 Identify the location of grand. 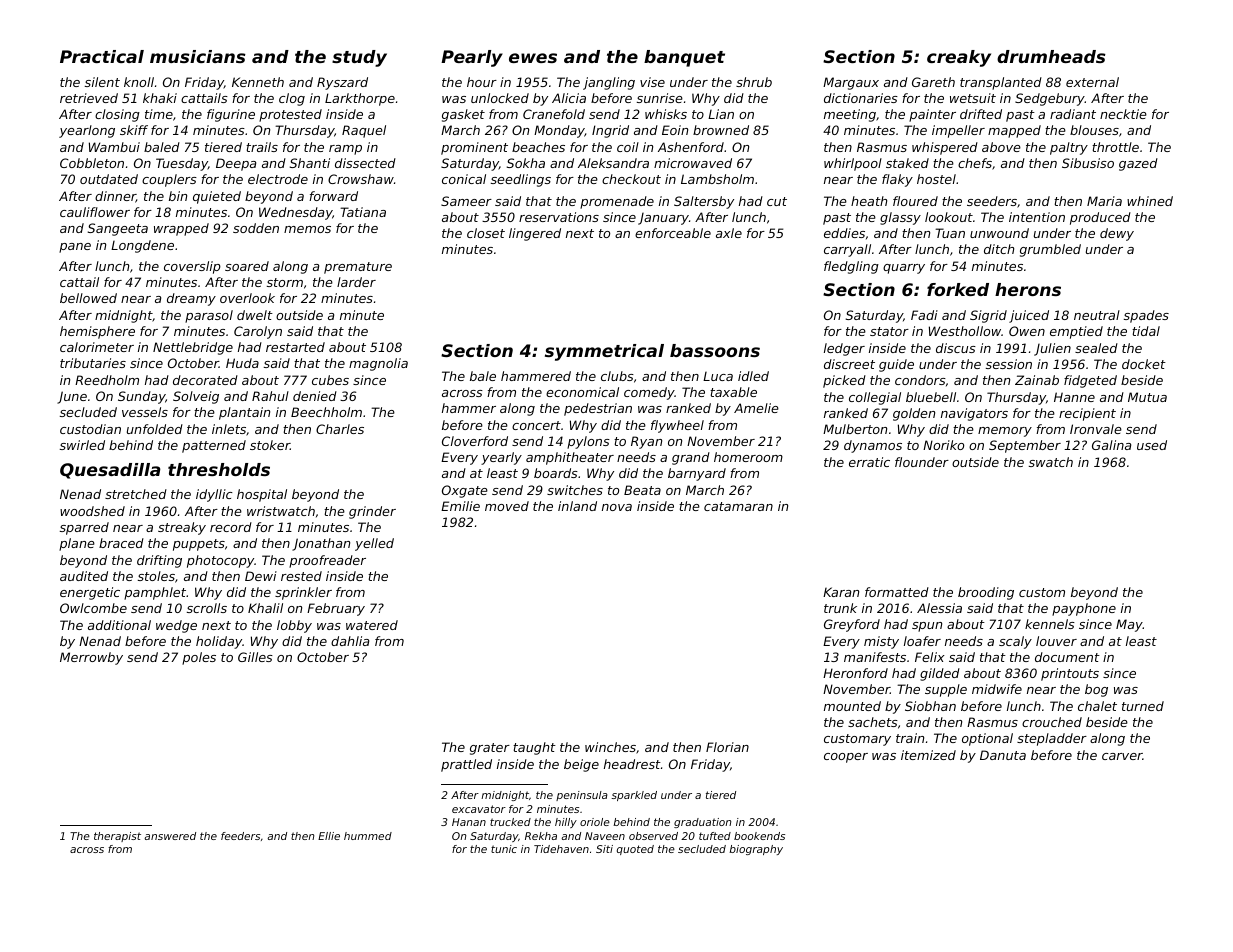
(691, 458).
